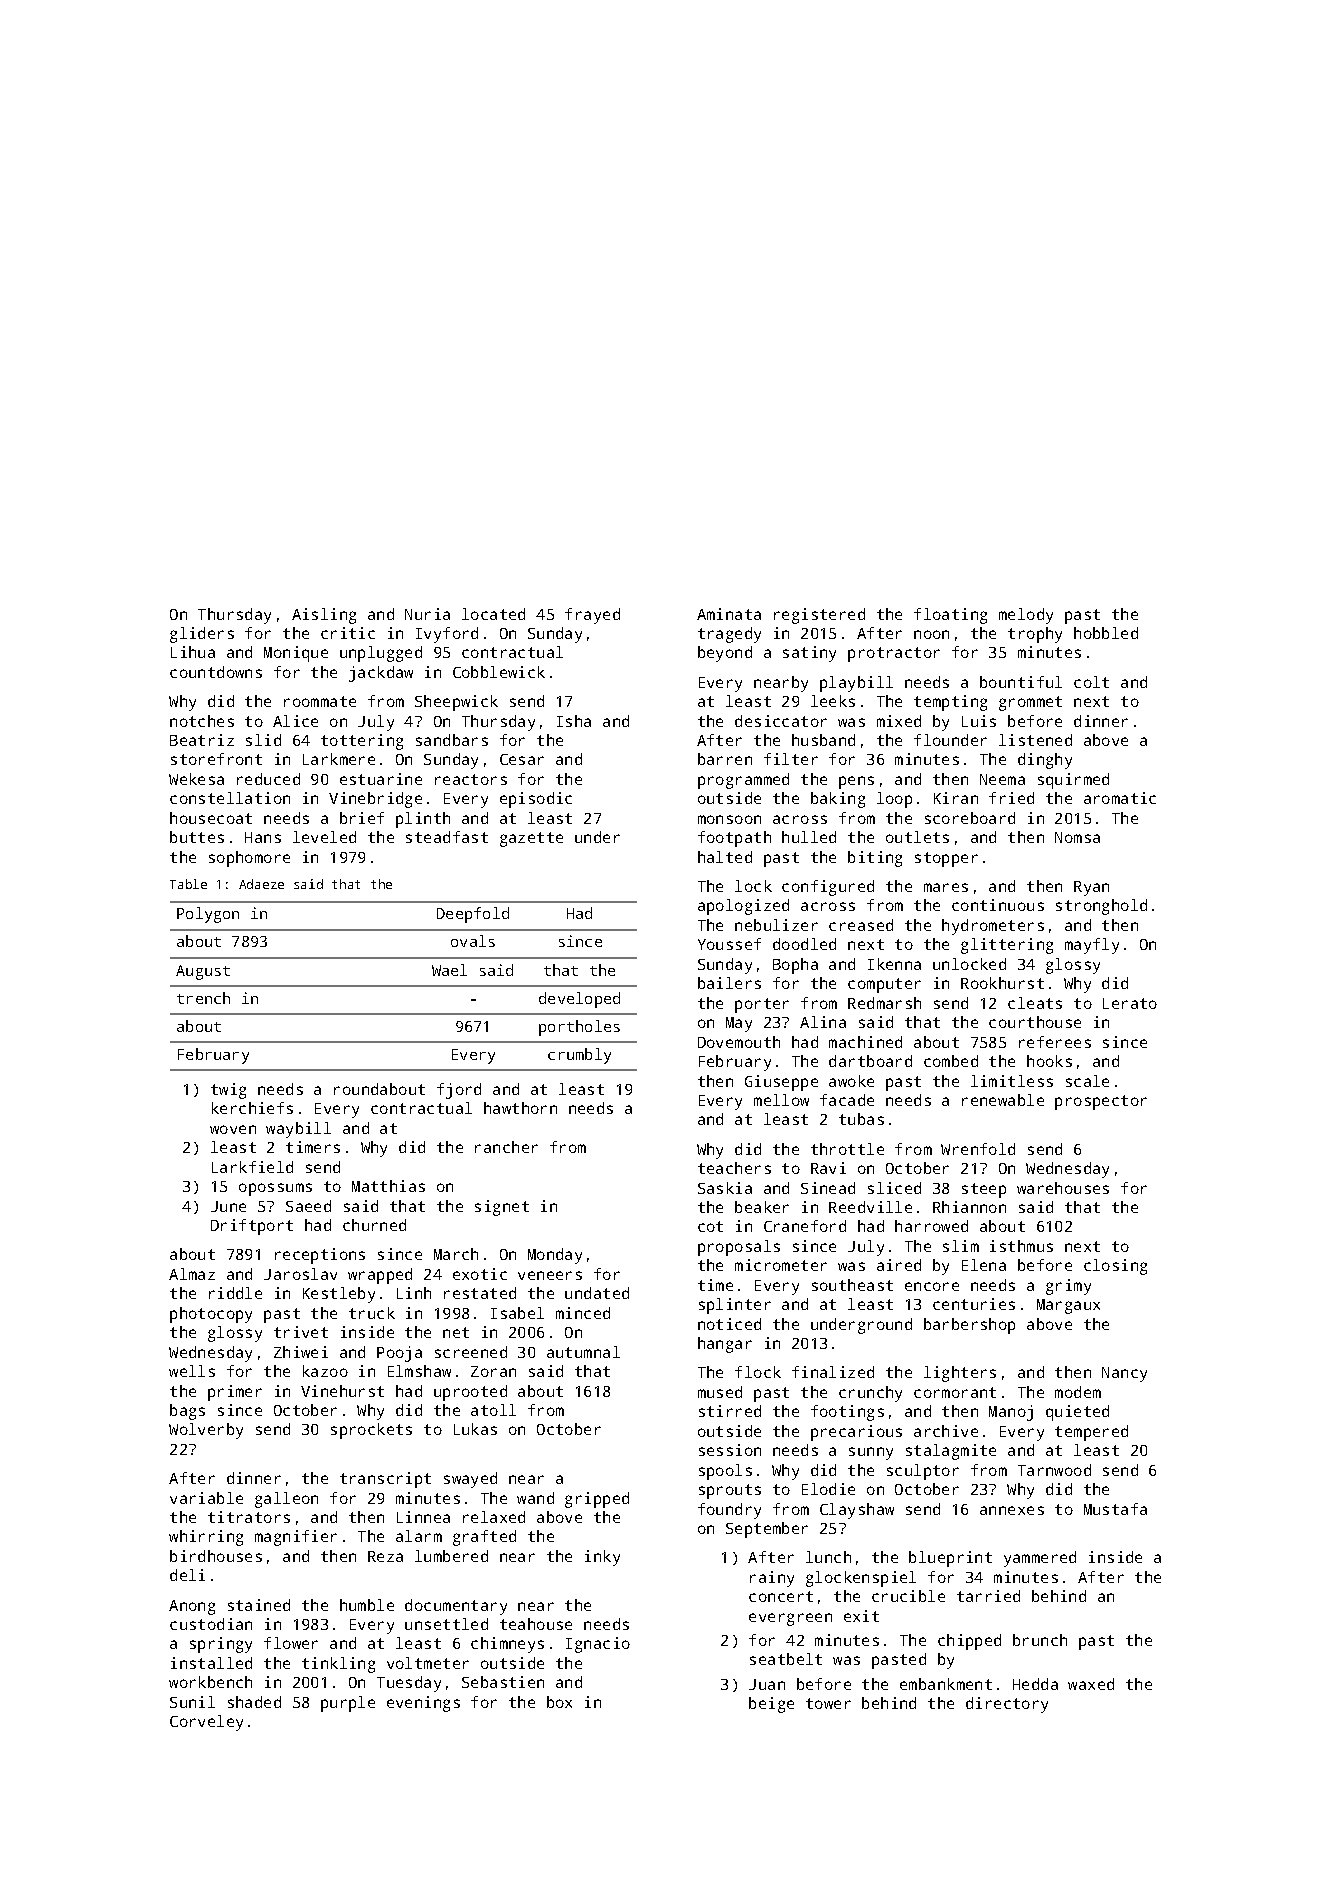  Describe the element at coordinates (291, 1643) in the screenshot. I see `flower` at that location.
